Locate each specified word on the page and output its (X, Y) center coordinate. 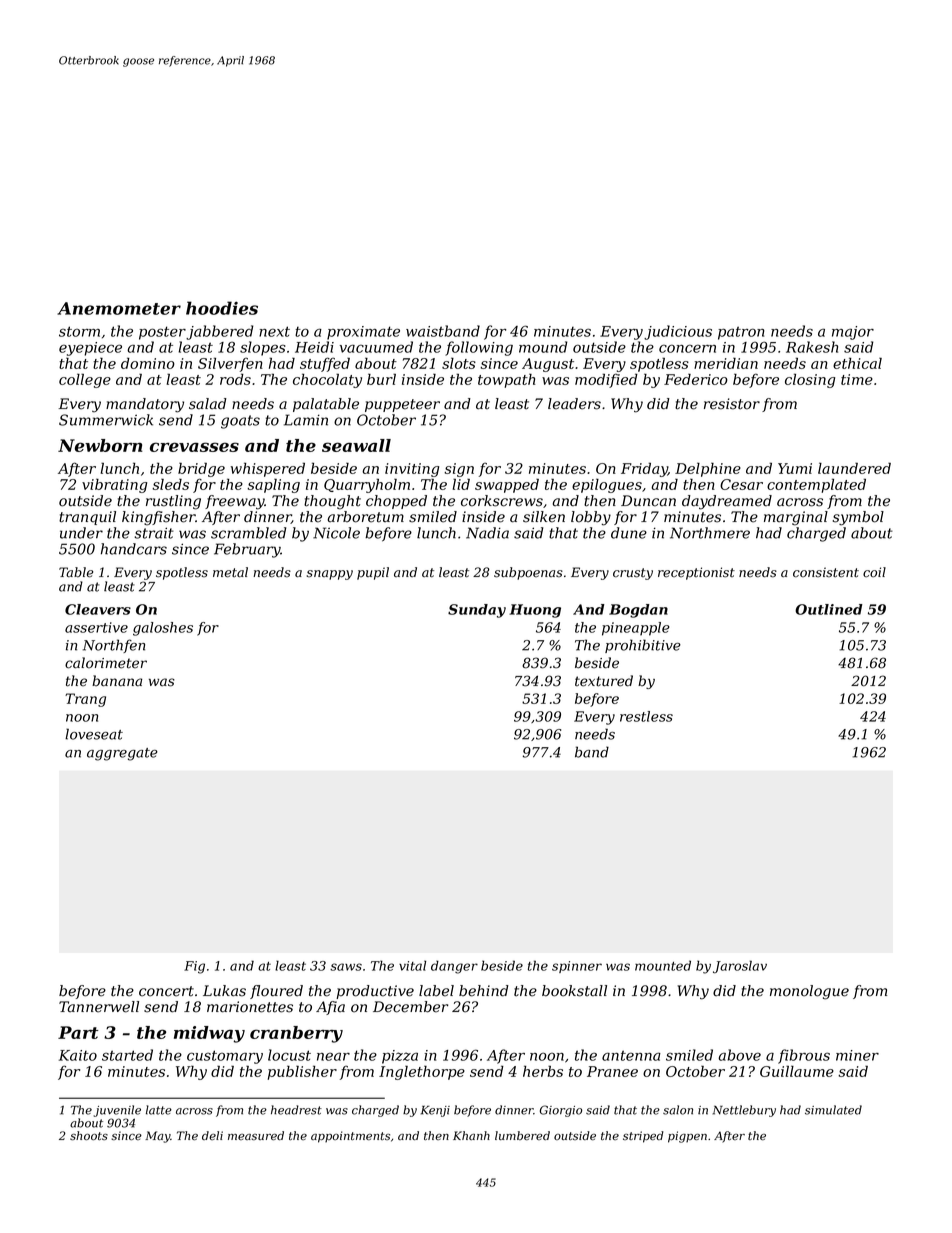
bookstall (574, 991)
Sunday (477, 611)
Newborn (100, 445)
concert (166, 991)
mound (543, 347)
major (853, 333)
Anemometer (119, 308)
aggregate (122, 754)
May (157, 1137)
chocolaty (327, 380)
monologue (809, 992)
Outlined (829, 609)
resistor (732, 404)
